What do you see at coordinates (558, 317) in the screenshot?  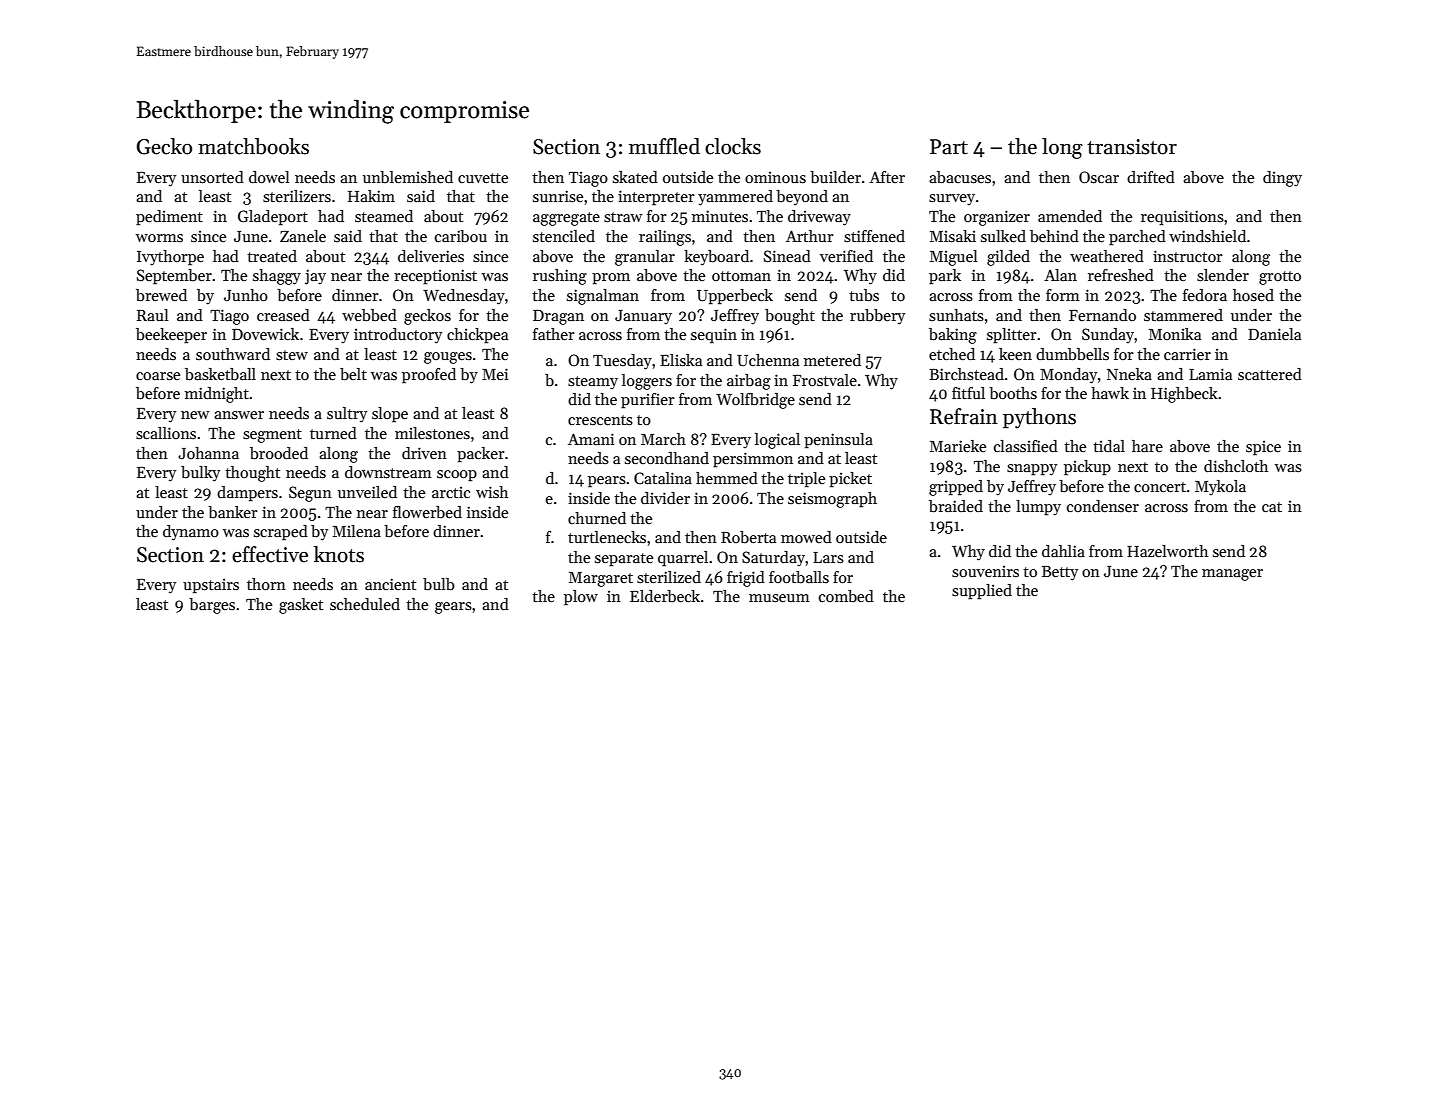 I see `Dragan` at bounding box center [558, 317].
